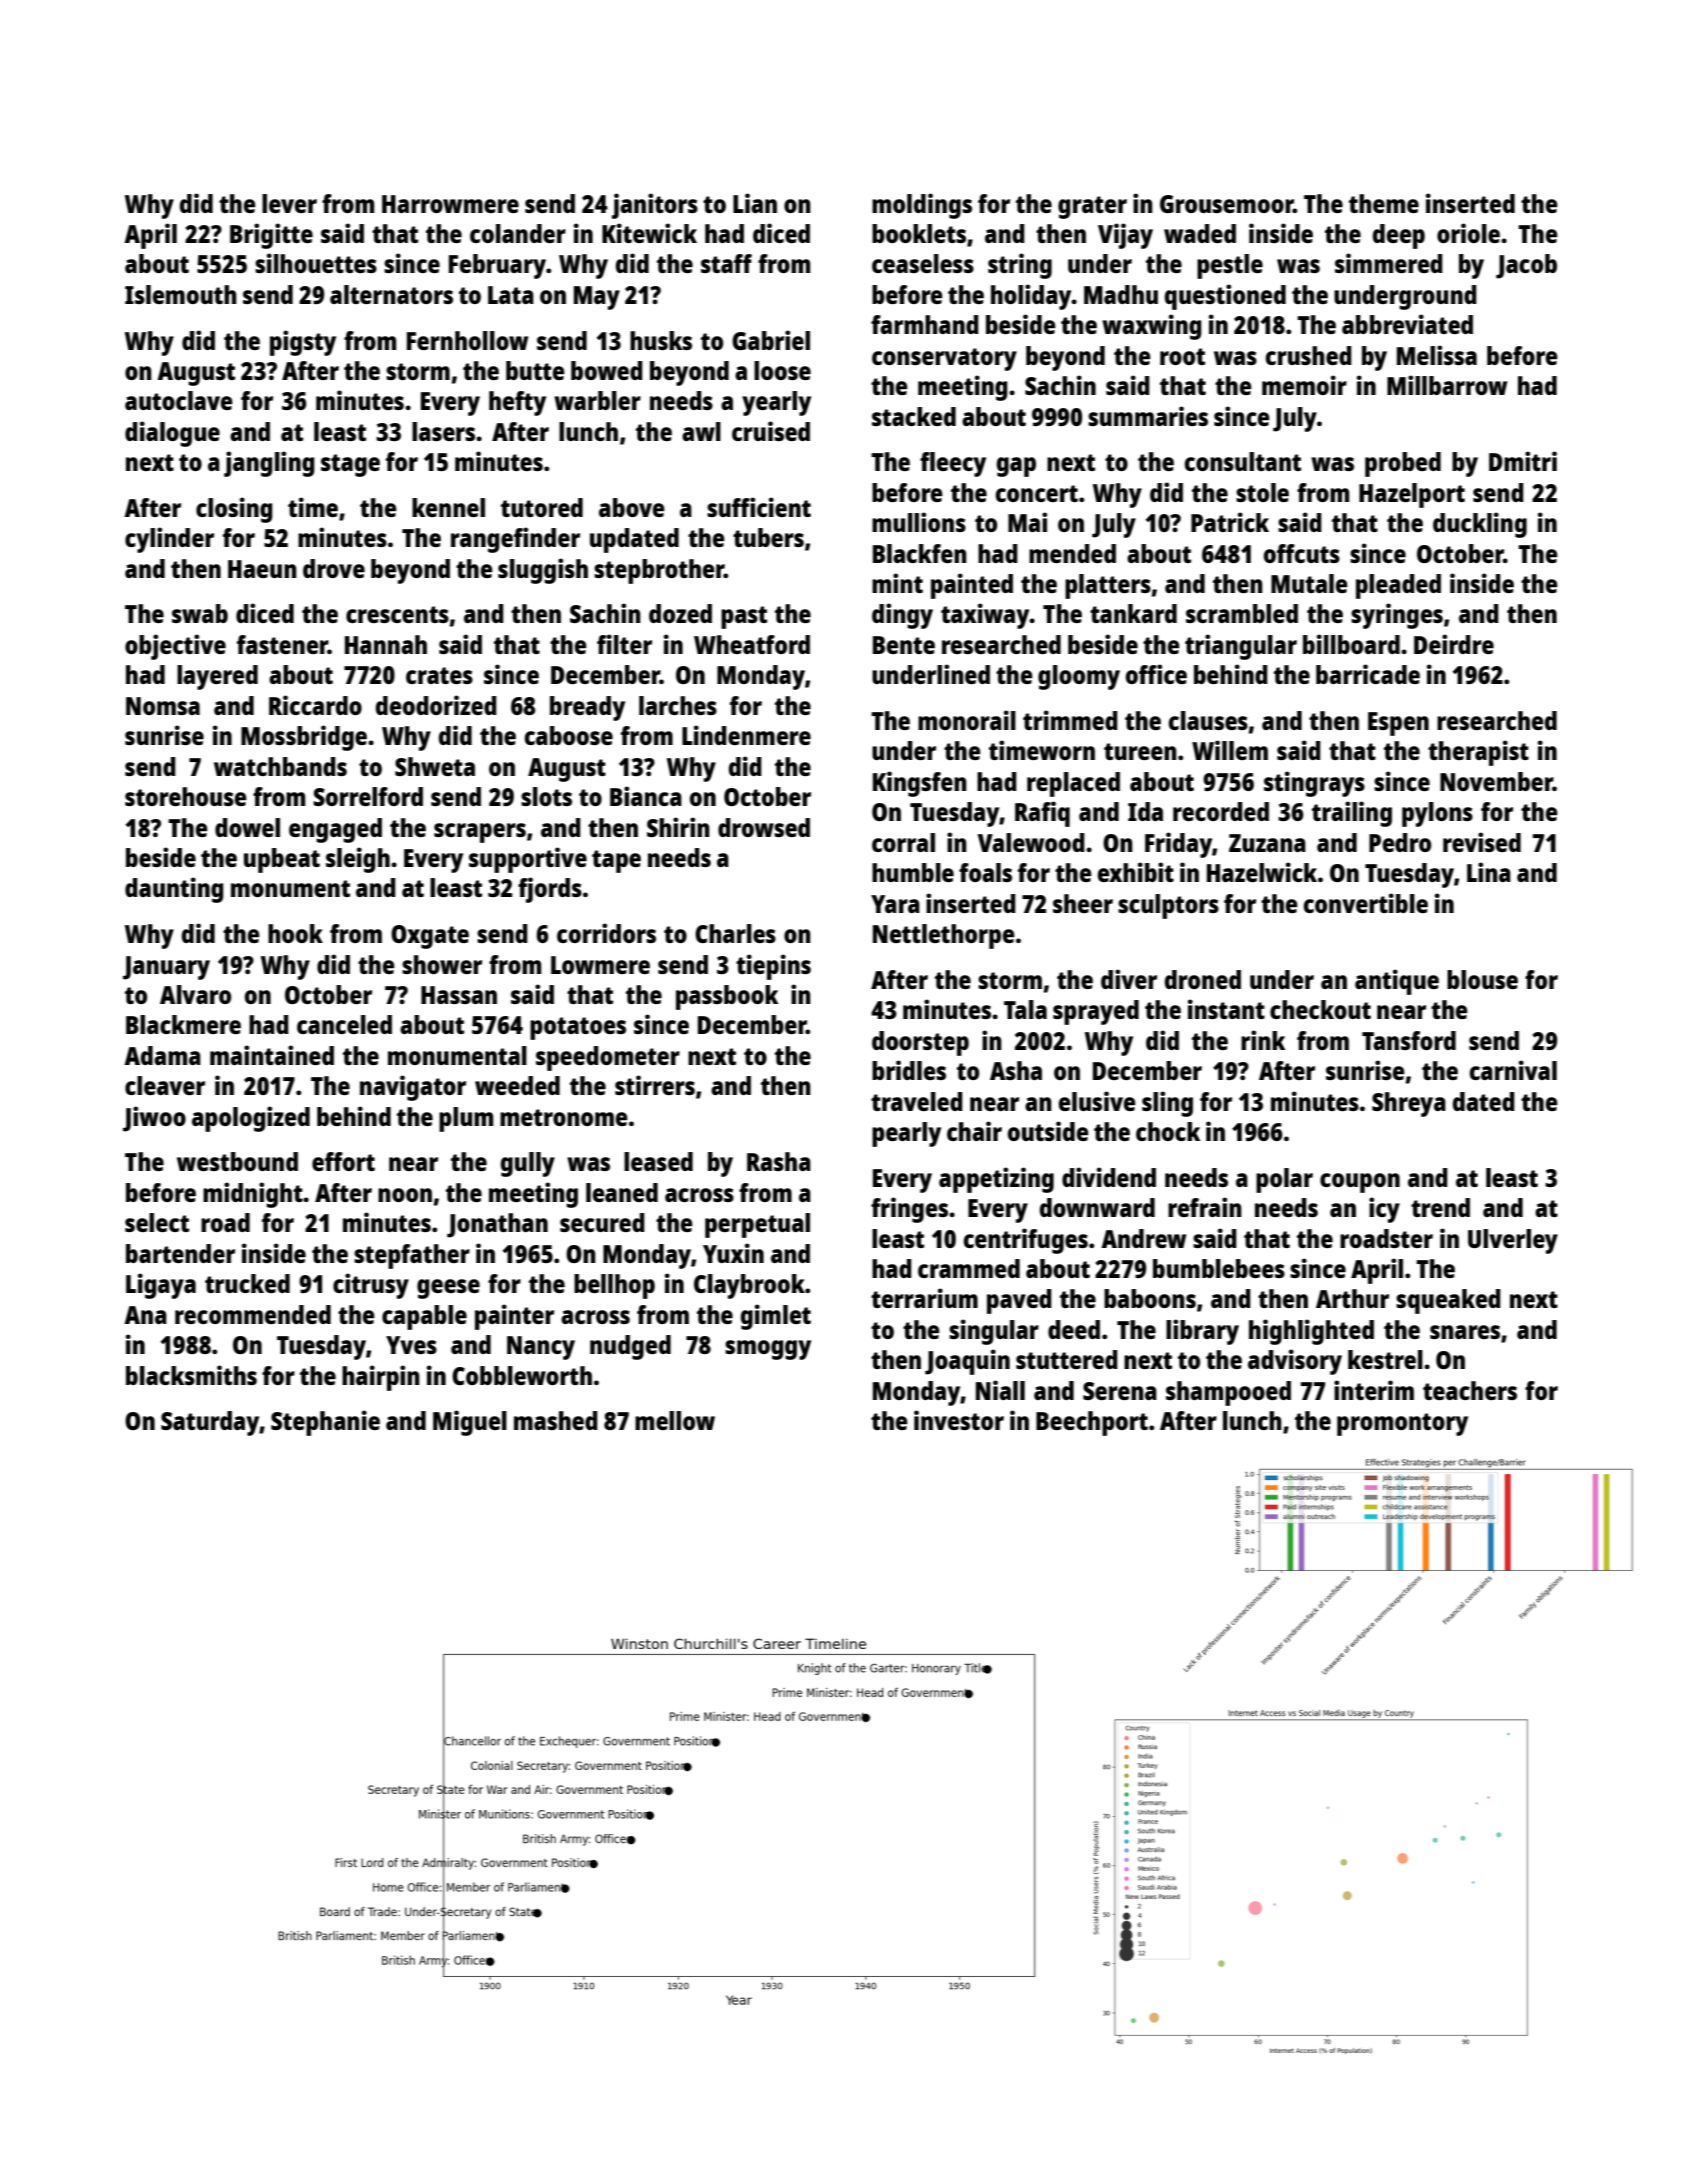 This screenshot has width=1683, height=2178. Describe the element at coordinates (517, 1085) in the screenshot. I see `weeded` at that location.
